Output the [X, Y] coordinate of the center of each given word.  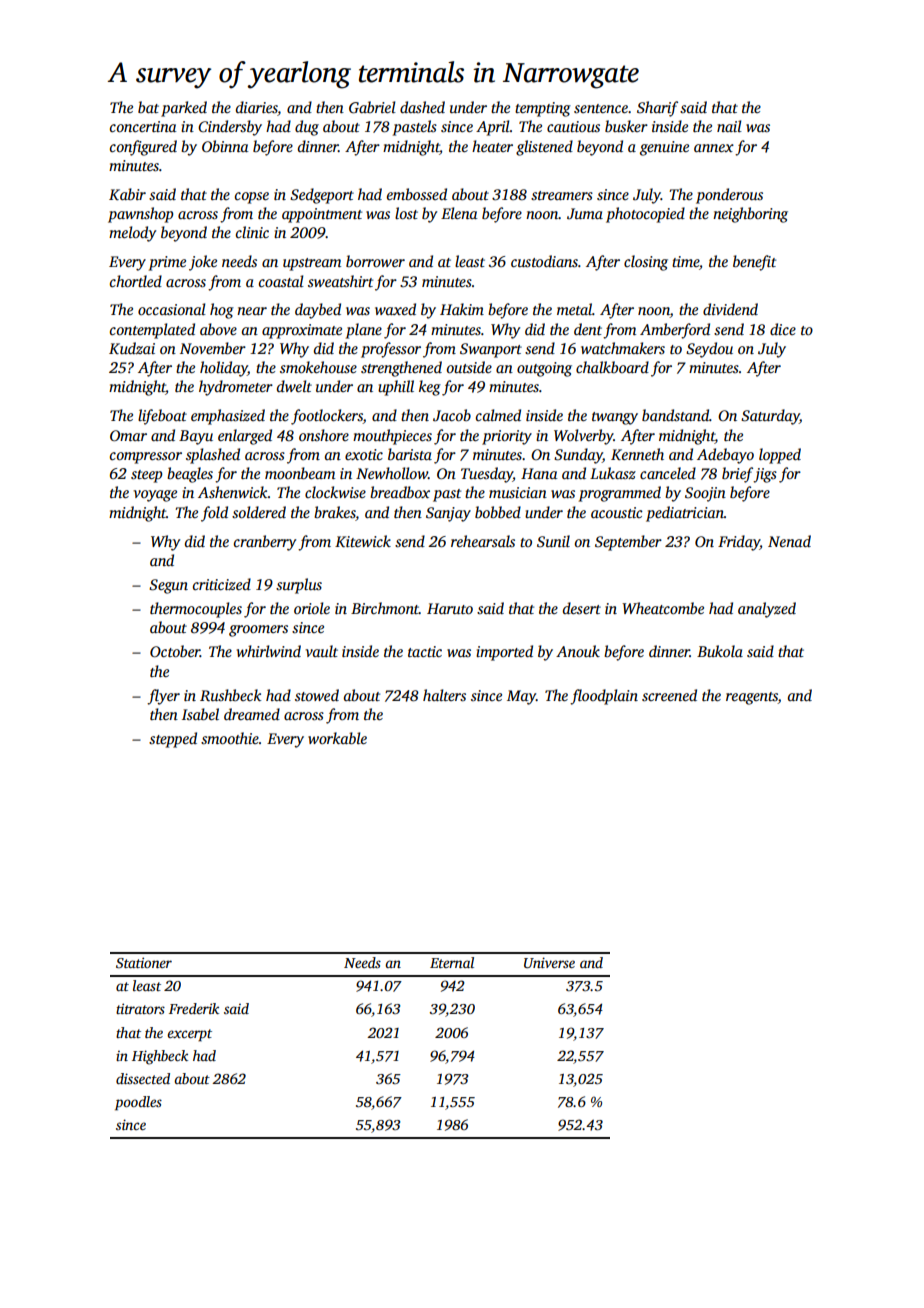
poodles [138, 1103]
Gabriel [372, 107]
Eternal [452, 962]
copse [252, 198]
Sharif [657, 109]
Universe [549, 962]
